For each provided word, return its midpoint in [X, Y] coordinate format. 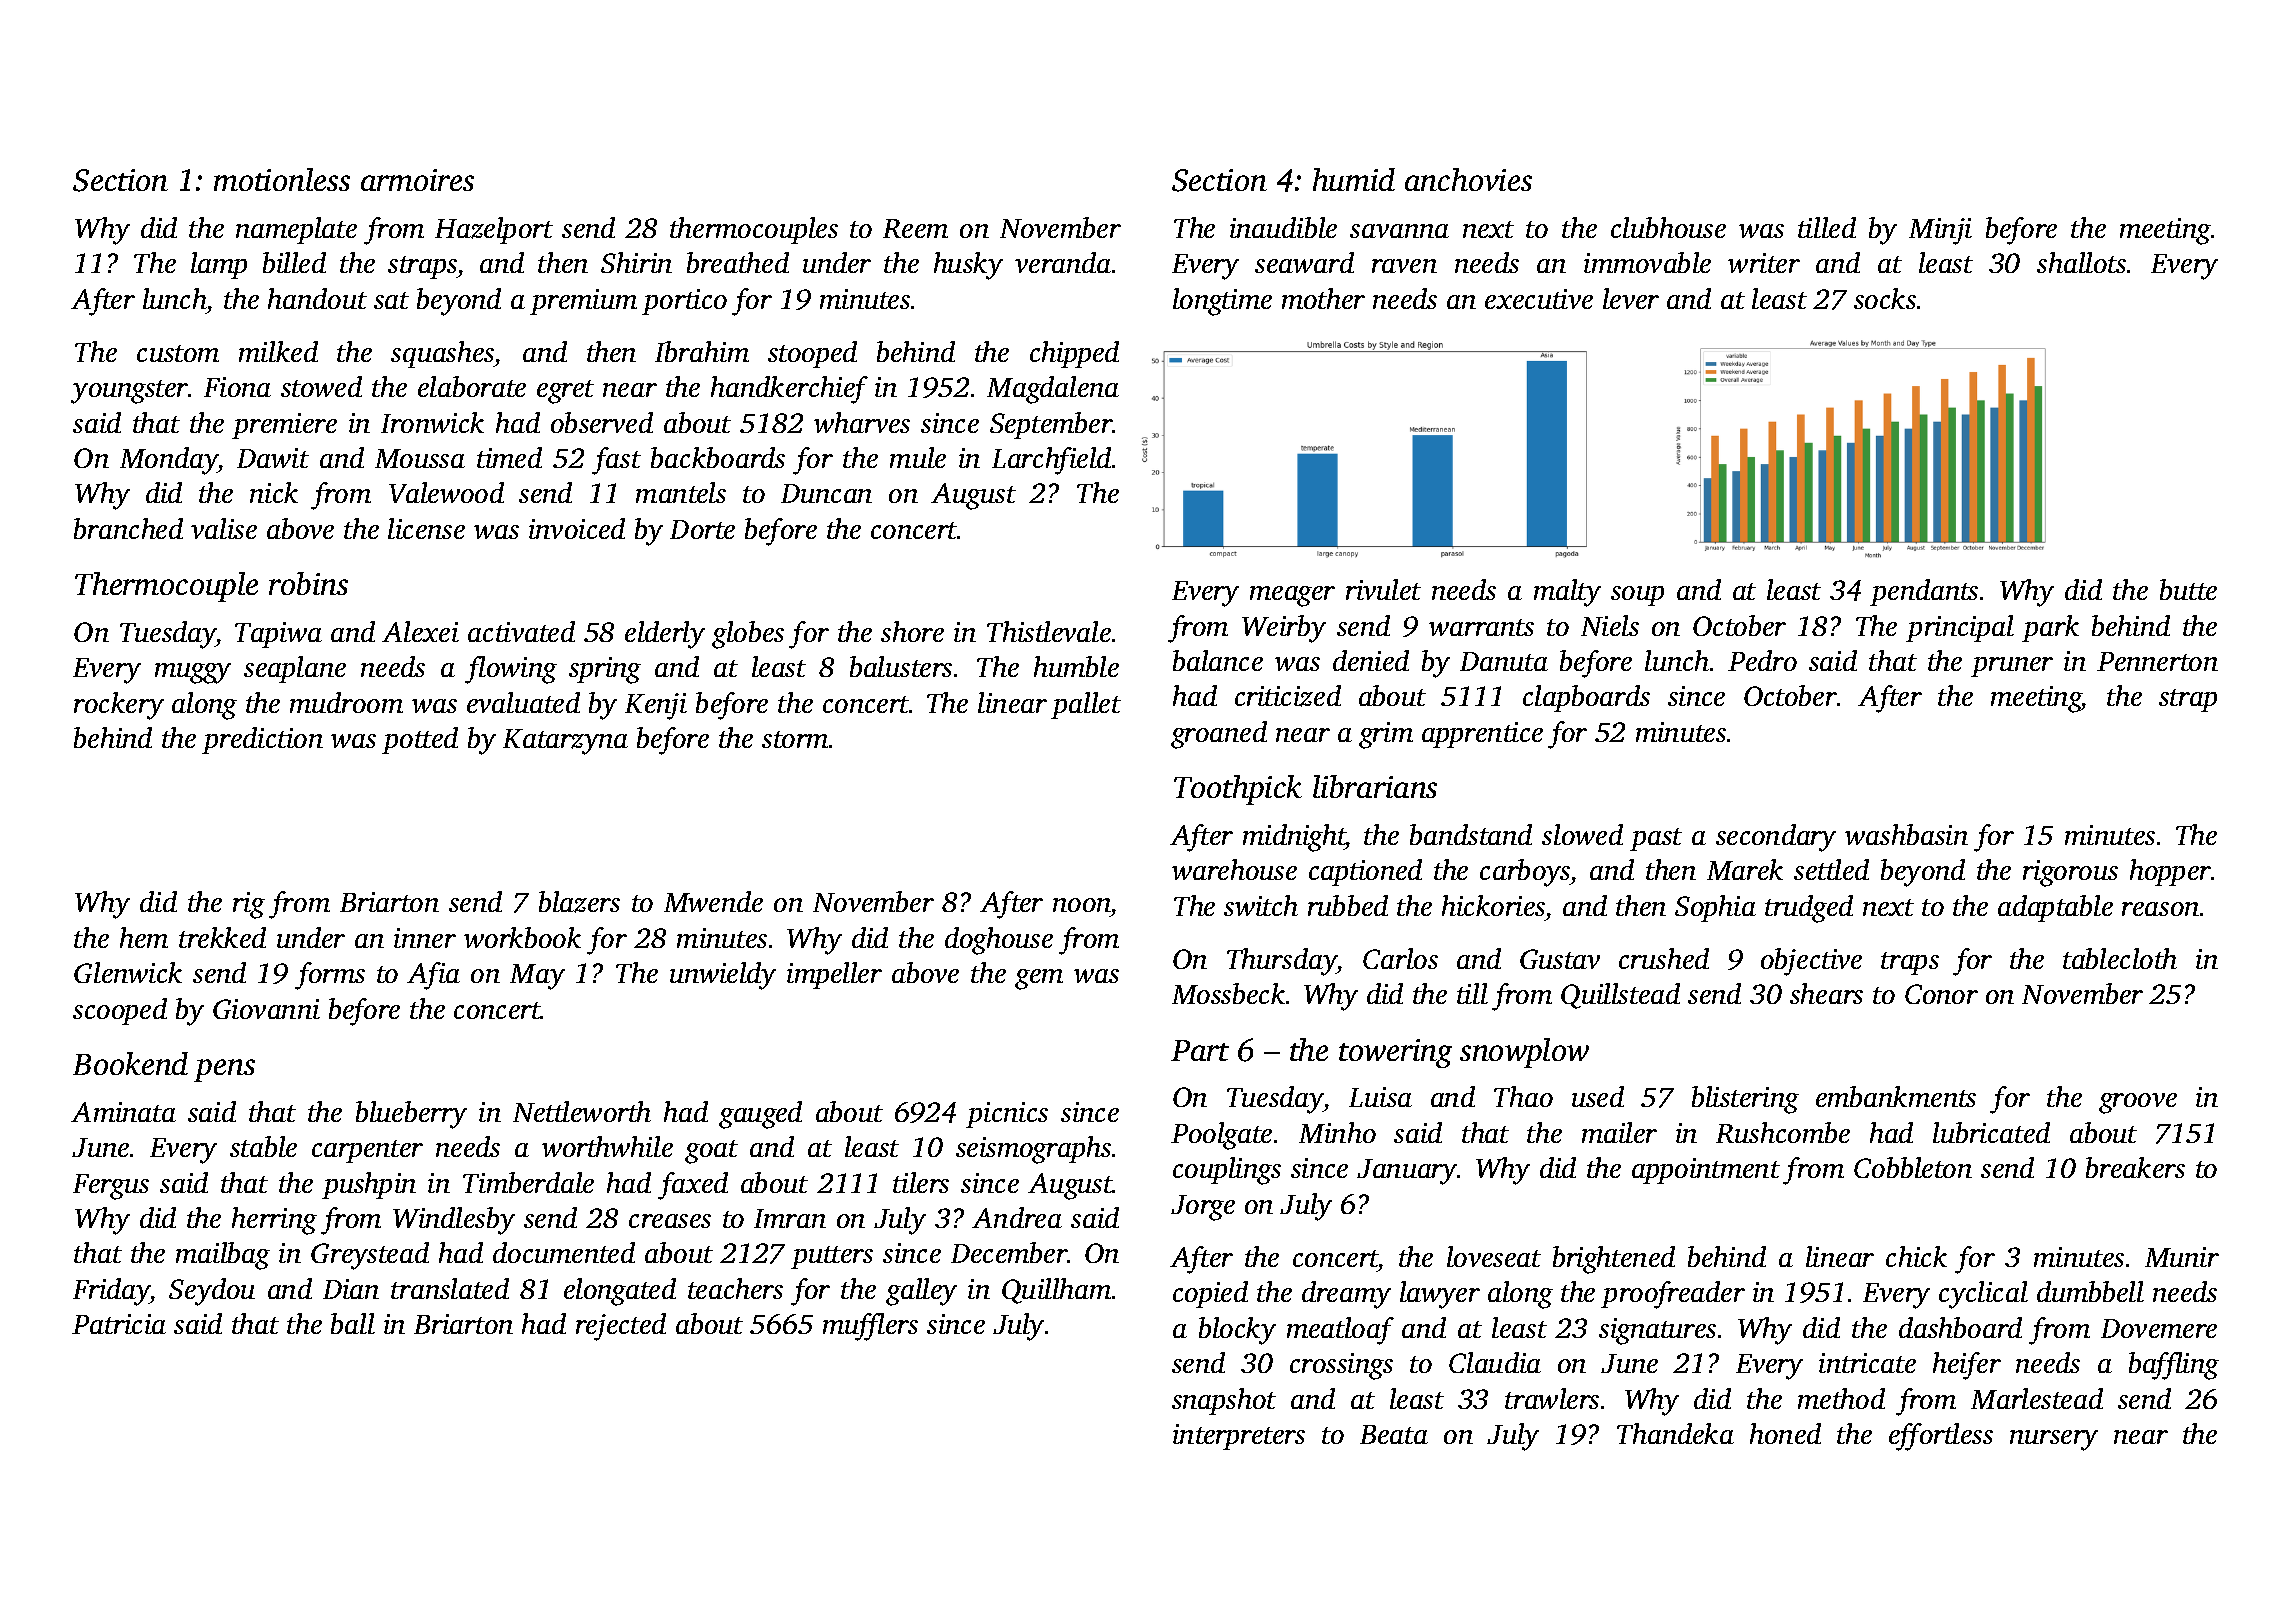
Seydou [212, 1292]
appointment [1706, 1171]
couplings [1227, 1171]
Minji [1940, 231]
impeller [834, 975]
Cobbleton [1913, 1167]
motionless [282, 179]
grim [1386, 735]
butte [2188, 589]
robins [308, 583]
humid [1354, 179]
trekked [222, 937]
